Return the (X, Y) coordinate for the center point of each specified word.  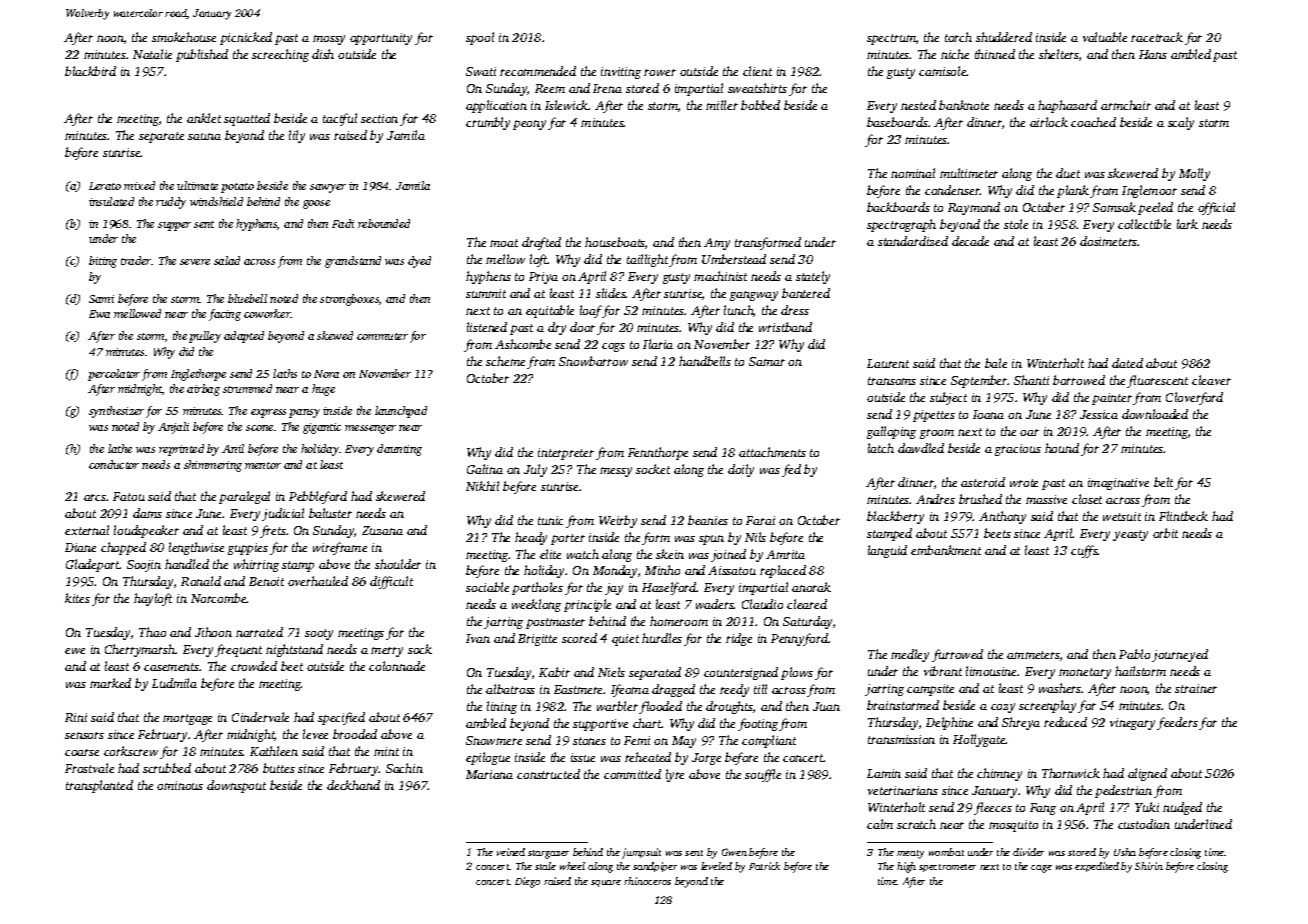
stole (1016, 224)
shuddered (1004, 37)
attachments (772, 452)
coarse (82, 752)
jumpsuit (641, 853)
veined (511, 852)
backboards (898, 207)
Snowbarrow (593, 361)
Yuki (1147, 807)
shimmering (213, 466)
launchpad (401, 412)
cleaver (1211, 380)
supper (174, 226)
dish (323, 54)
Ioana (988, 414)
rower (660, 72)
